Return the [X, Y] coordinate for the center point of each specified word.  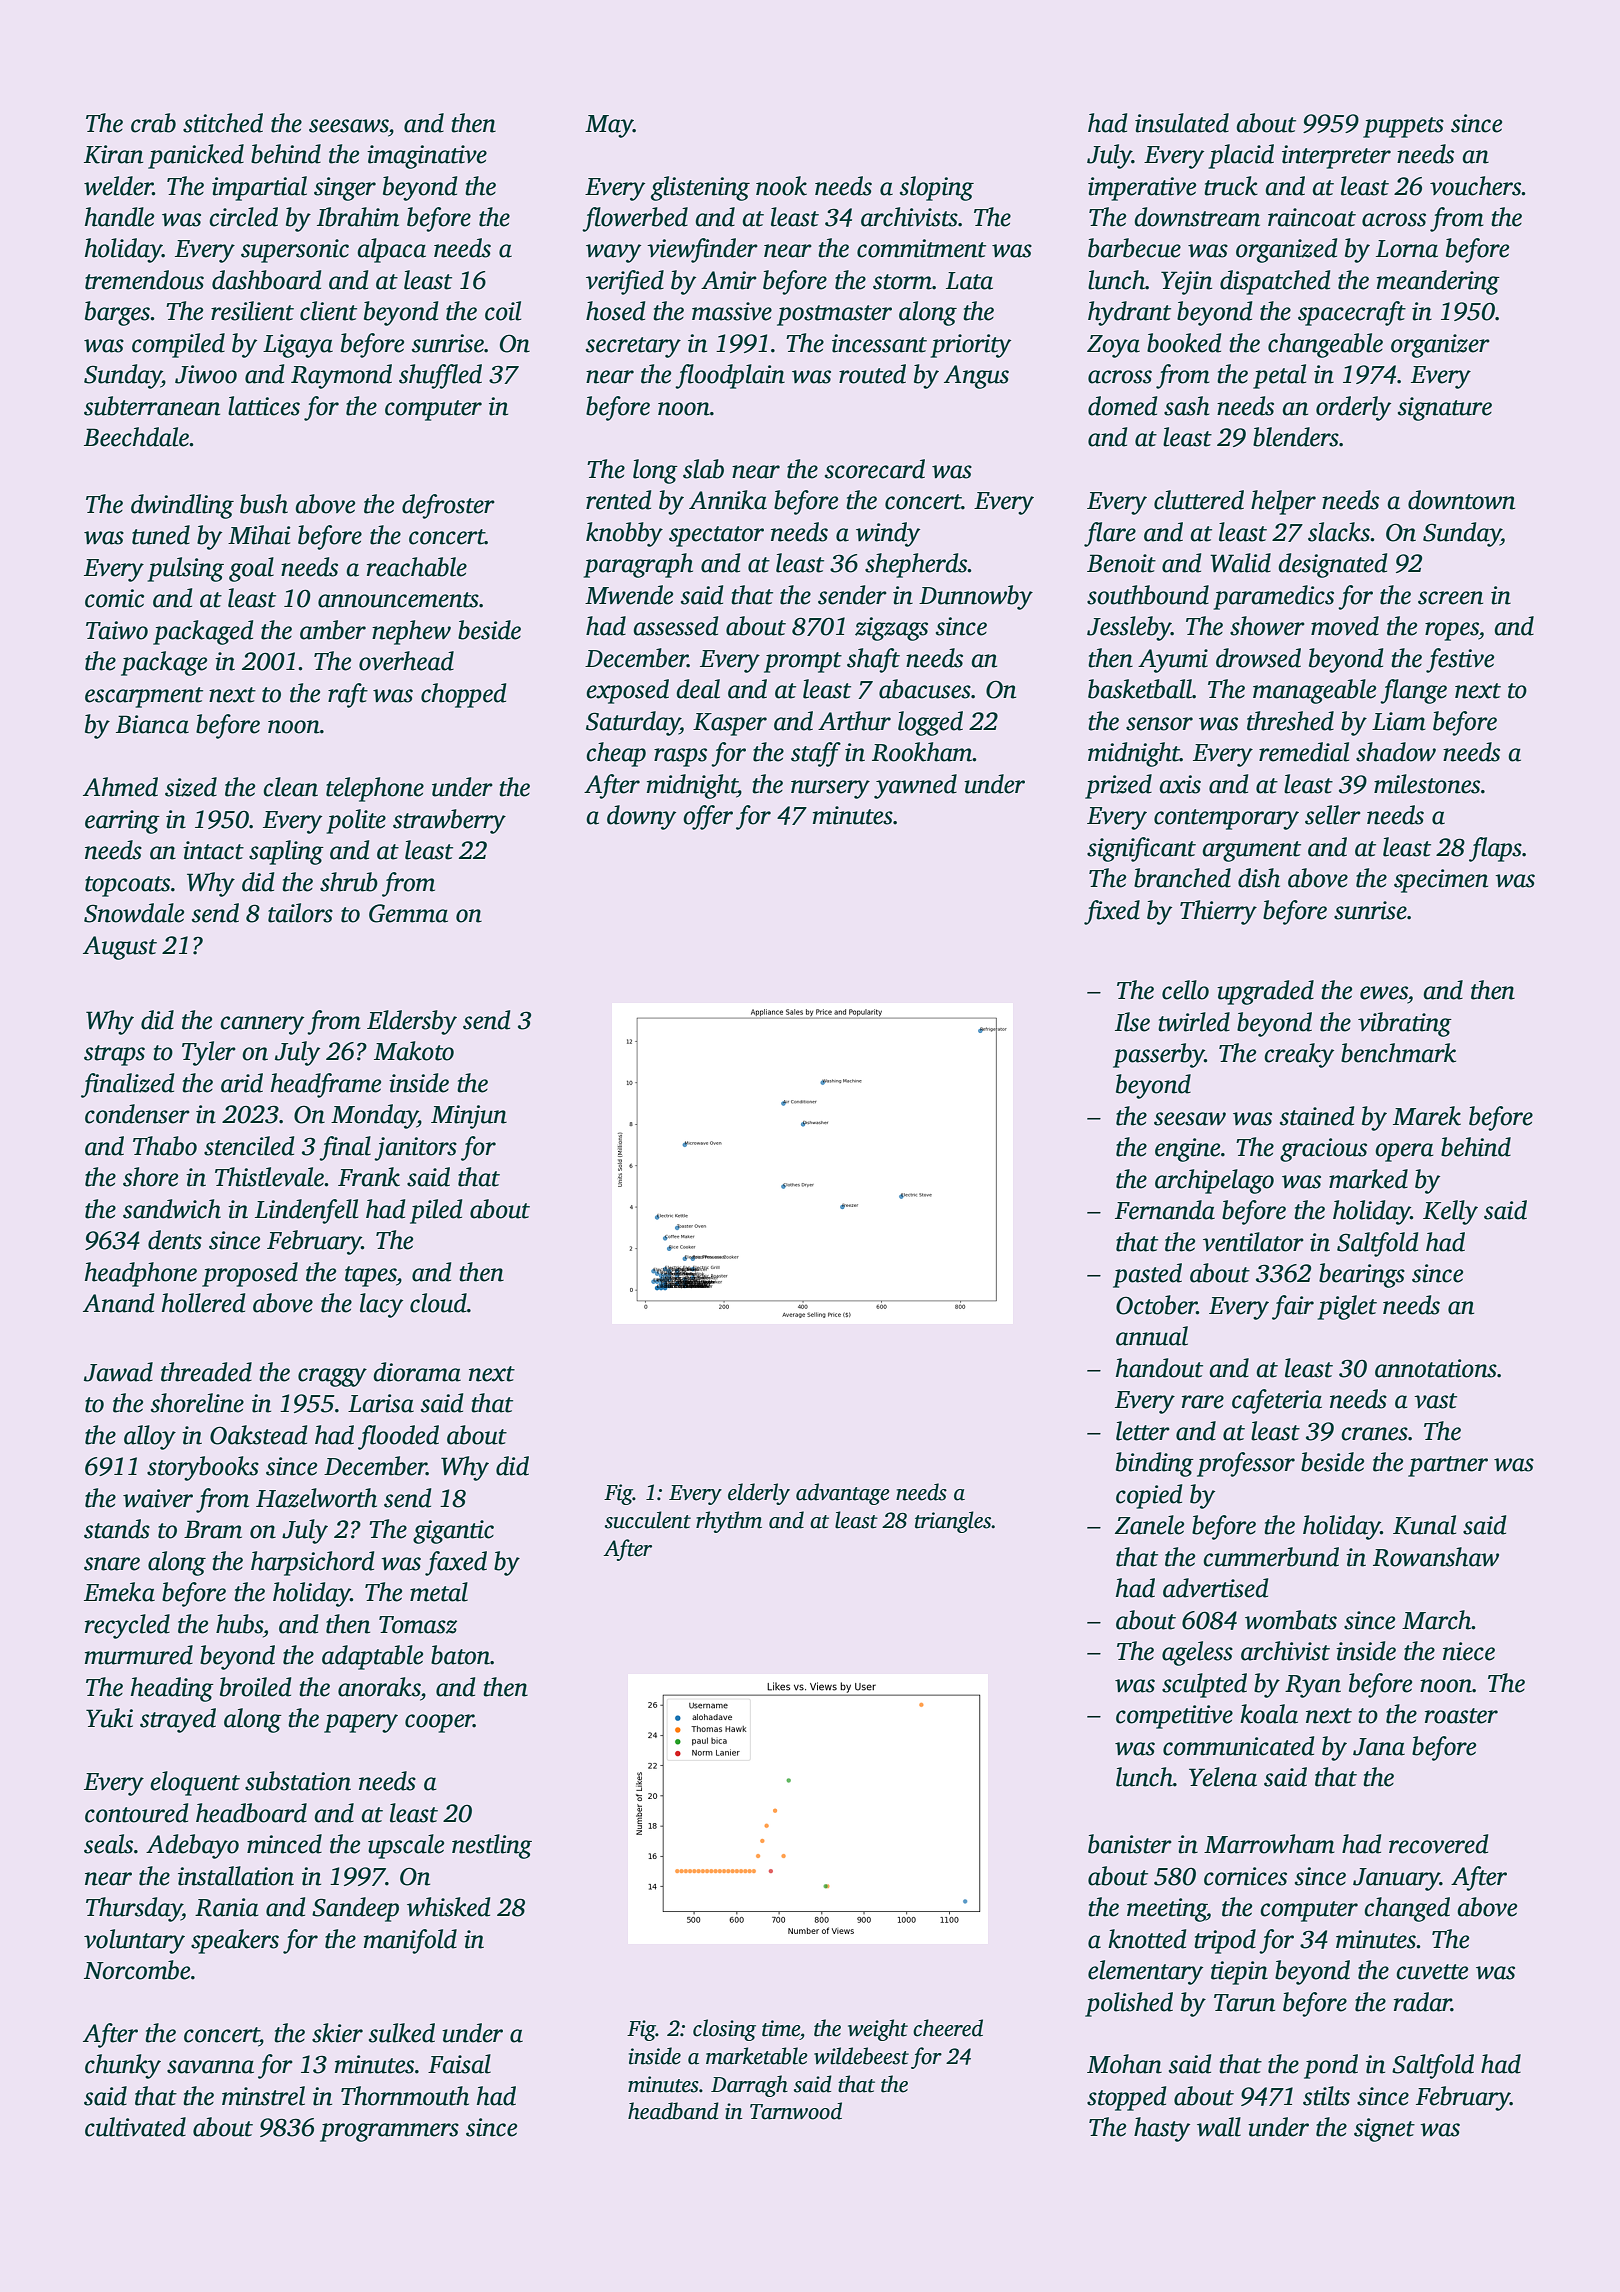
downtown [1461, 500]
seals [108, 1844]
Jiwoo [206, 374]
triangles [953, 1522]
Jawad [118, 1372]
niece [1469, 1651]
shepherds [916, 565]
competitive [1174, 1717]
